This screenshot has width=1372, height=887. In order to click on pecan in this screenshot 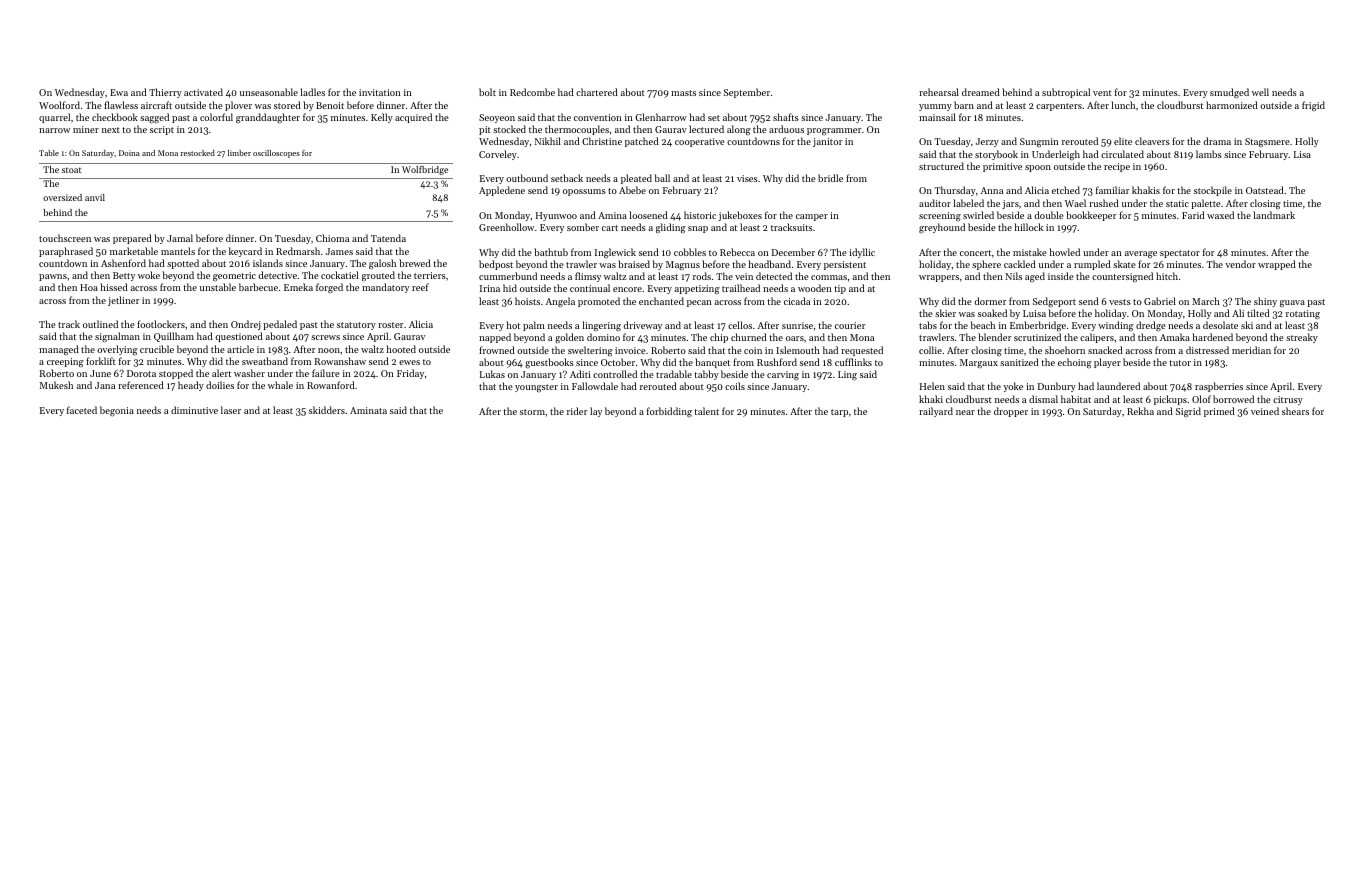, I will do `click(699, 303)`.
